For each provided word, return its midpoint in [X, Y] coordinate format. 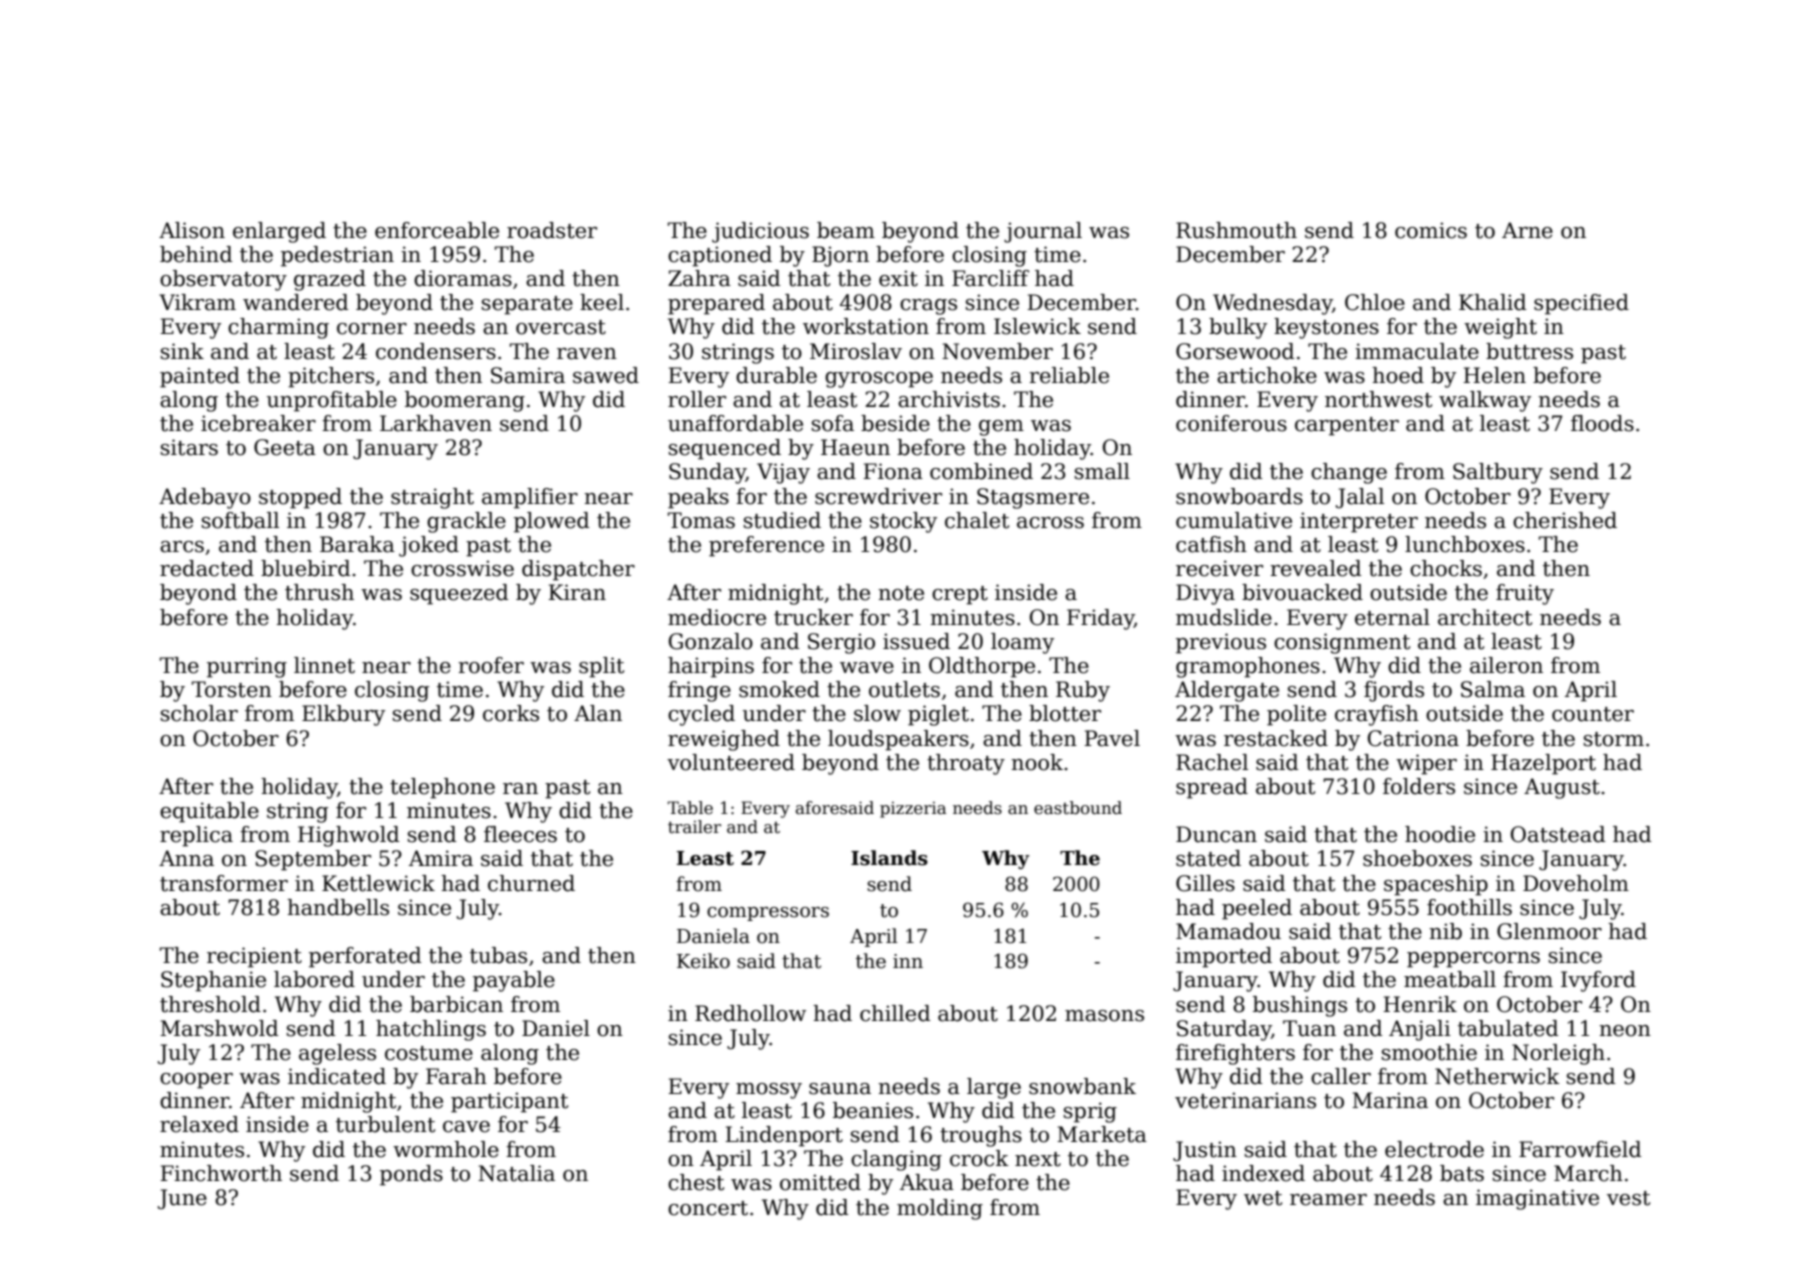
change [1349, 473]
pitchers [331, 377]
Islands [889, 858]
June [182, 1199]
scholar [199, 713]
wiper [1426, 764]
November [997, 351]
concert [708, 1208]
